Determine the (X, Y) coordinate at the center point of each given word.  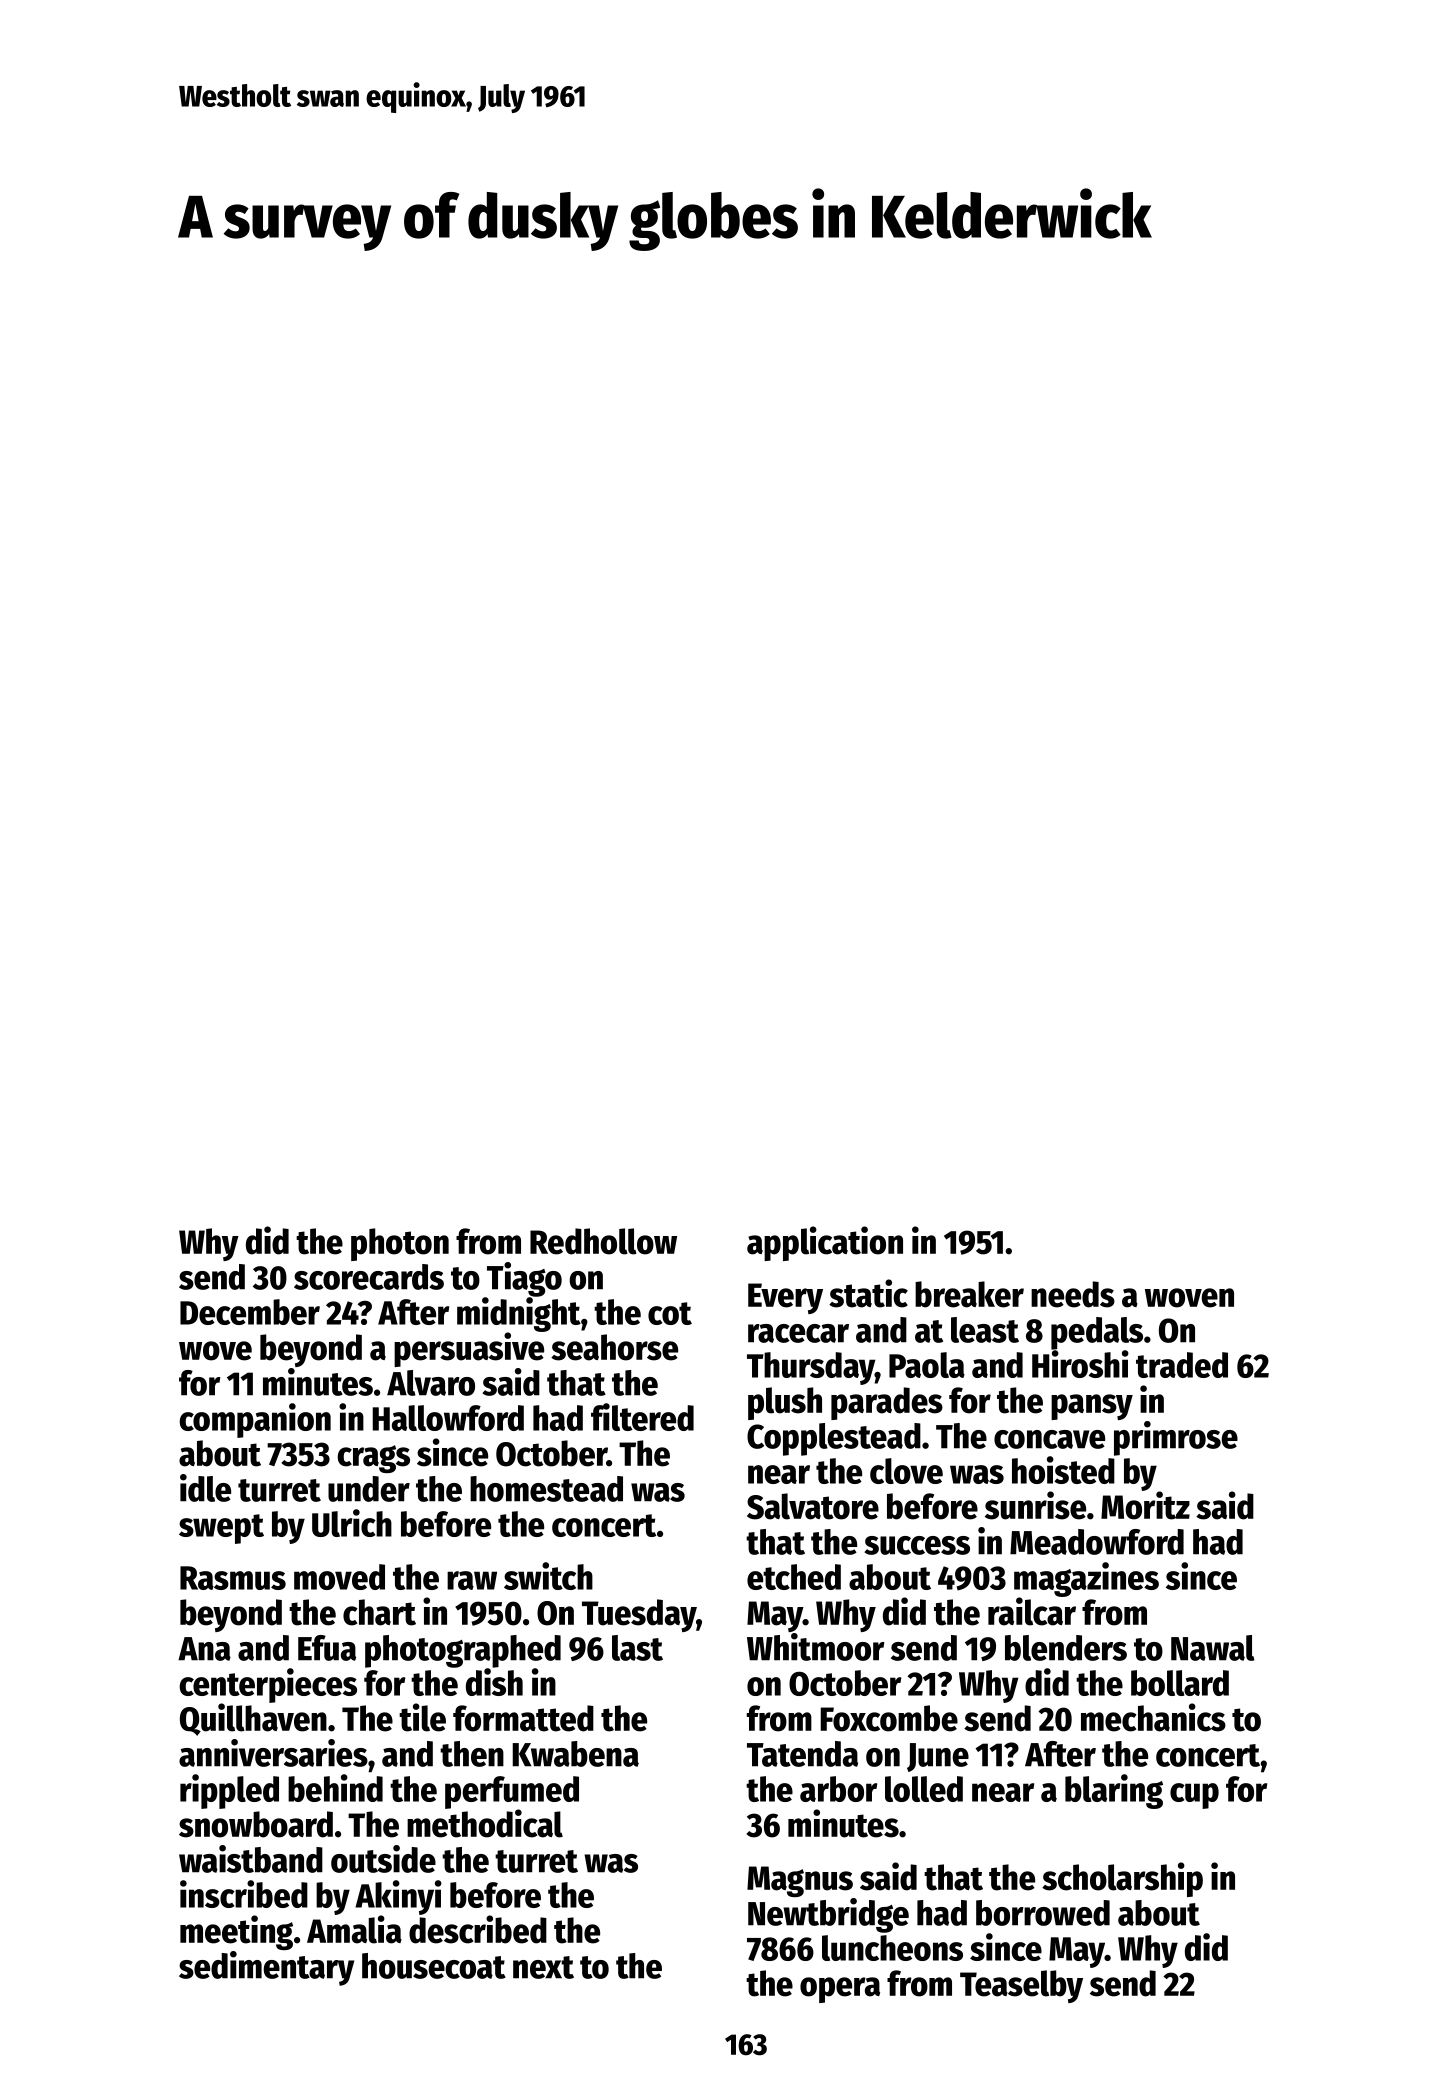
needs (1073, 1294)
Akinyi (398, 1897)
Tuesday (639, 1615)
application (825, 1243)
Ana (204, 1649)
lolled (924, 1789)
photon (400, 1244)
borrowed (1043, 1913)
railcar (1032, 1611)
